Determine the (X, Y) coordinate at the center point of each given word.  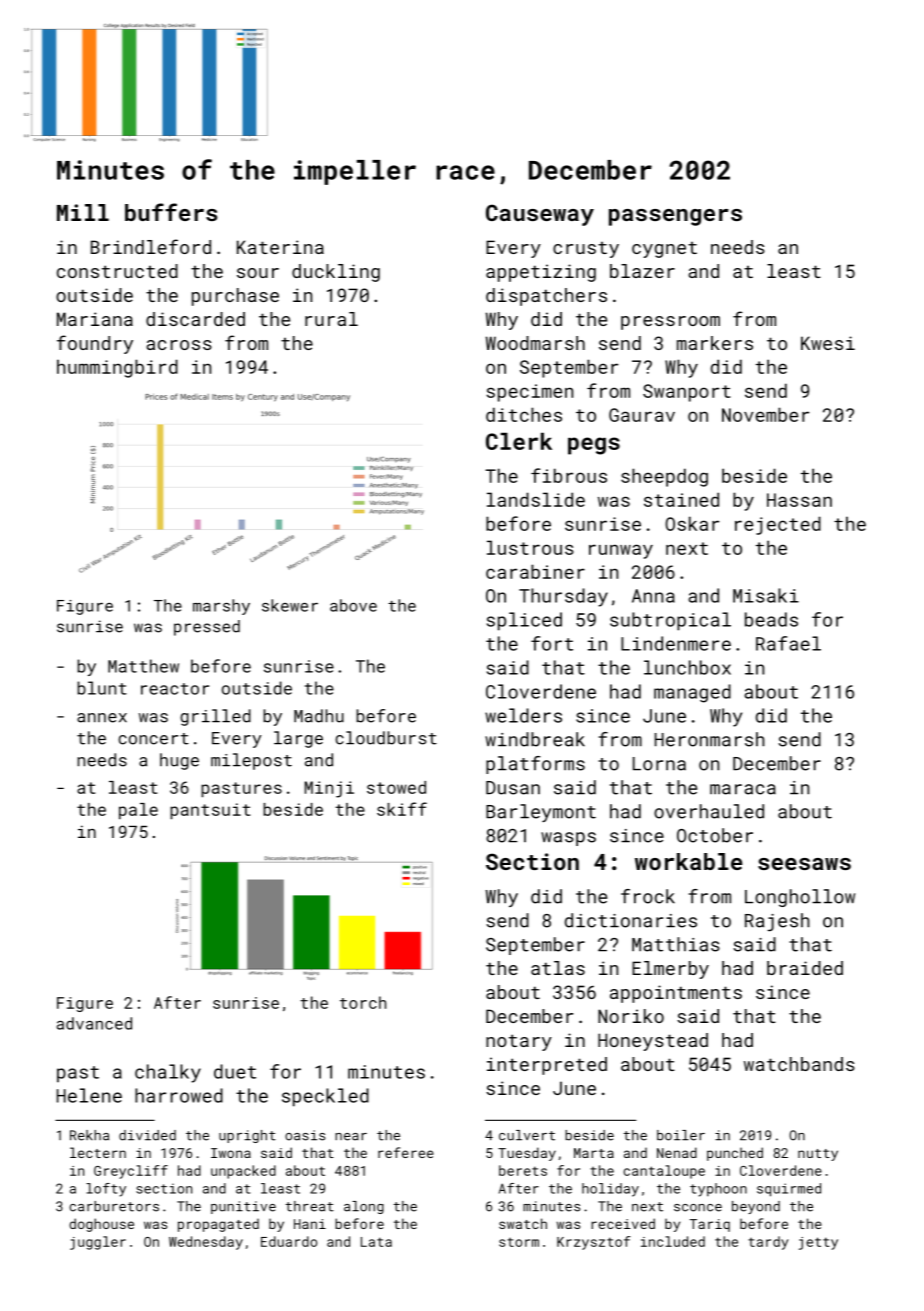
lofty (106, 1190)
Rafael (788, 643)
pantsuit (210, 811)
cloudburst (386, 738)
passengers (675, 217)
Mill (83, 212)
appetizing (541, 273)
